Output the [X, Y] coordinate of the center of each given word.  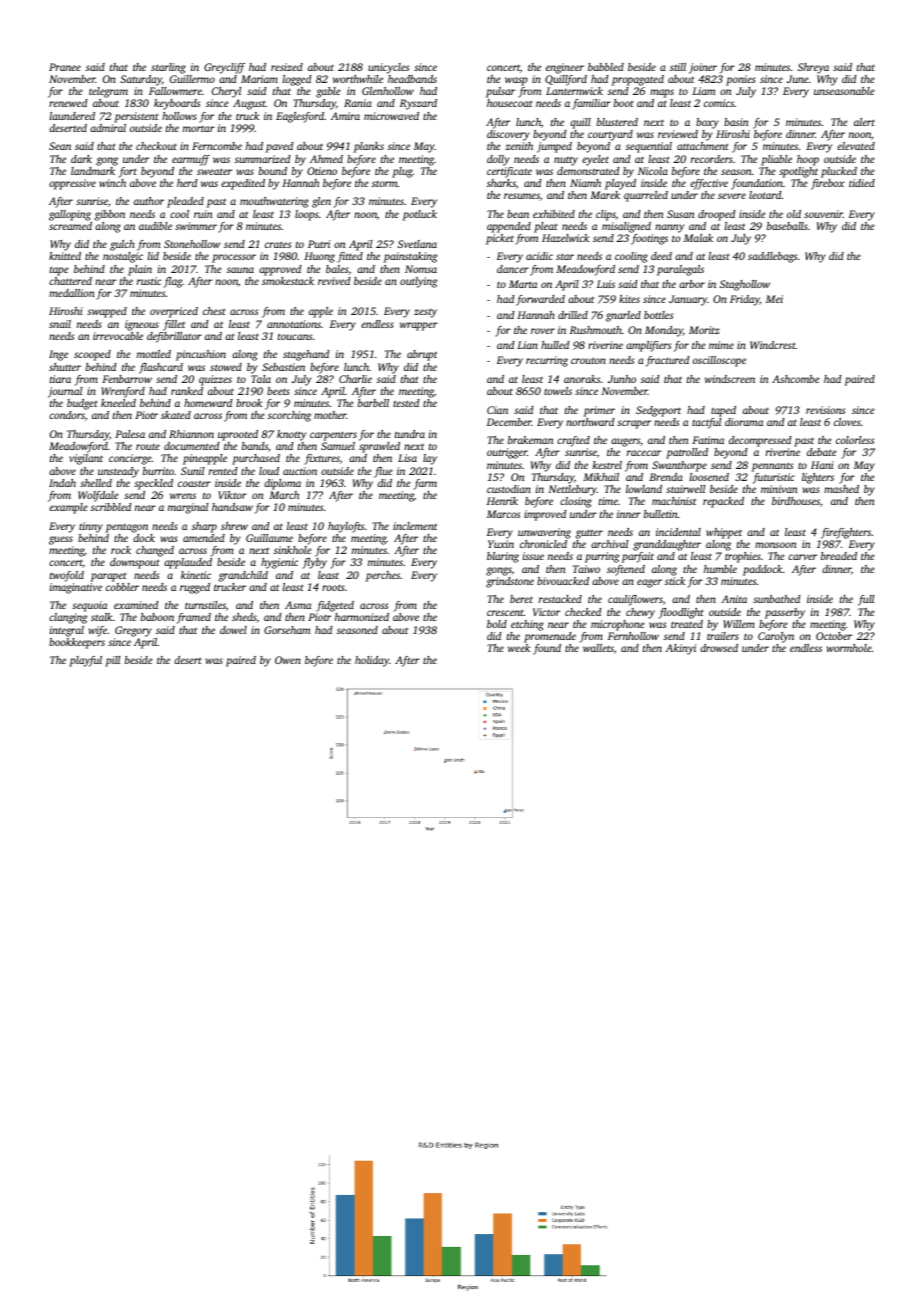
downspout [135, 563]
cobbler [122, 587]
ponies [741, 80]
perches [383, 576]
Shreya [813, 68]
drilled [573, 315]
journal [65, 392]
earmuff [191, 160]
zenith [519, 146]
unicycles [388, 68]
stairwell [685, 489]
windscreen [730, 379]
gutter [589, 534]
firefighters [846, 533]
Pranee [65, 67]
